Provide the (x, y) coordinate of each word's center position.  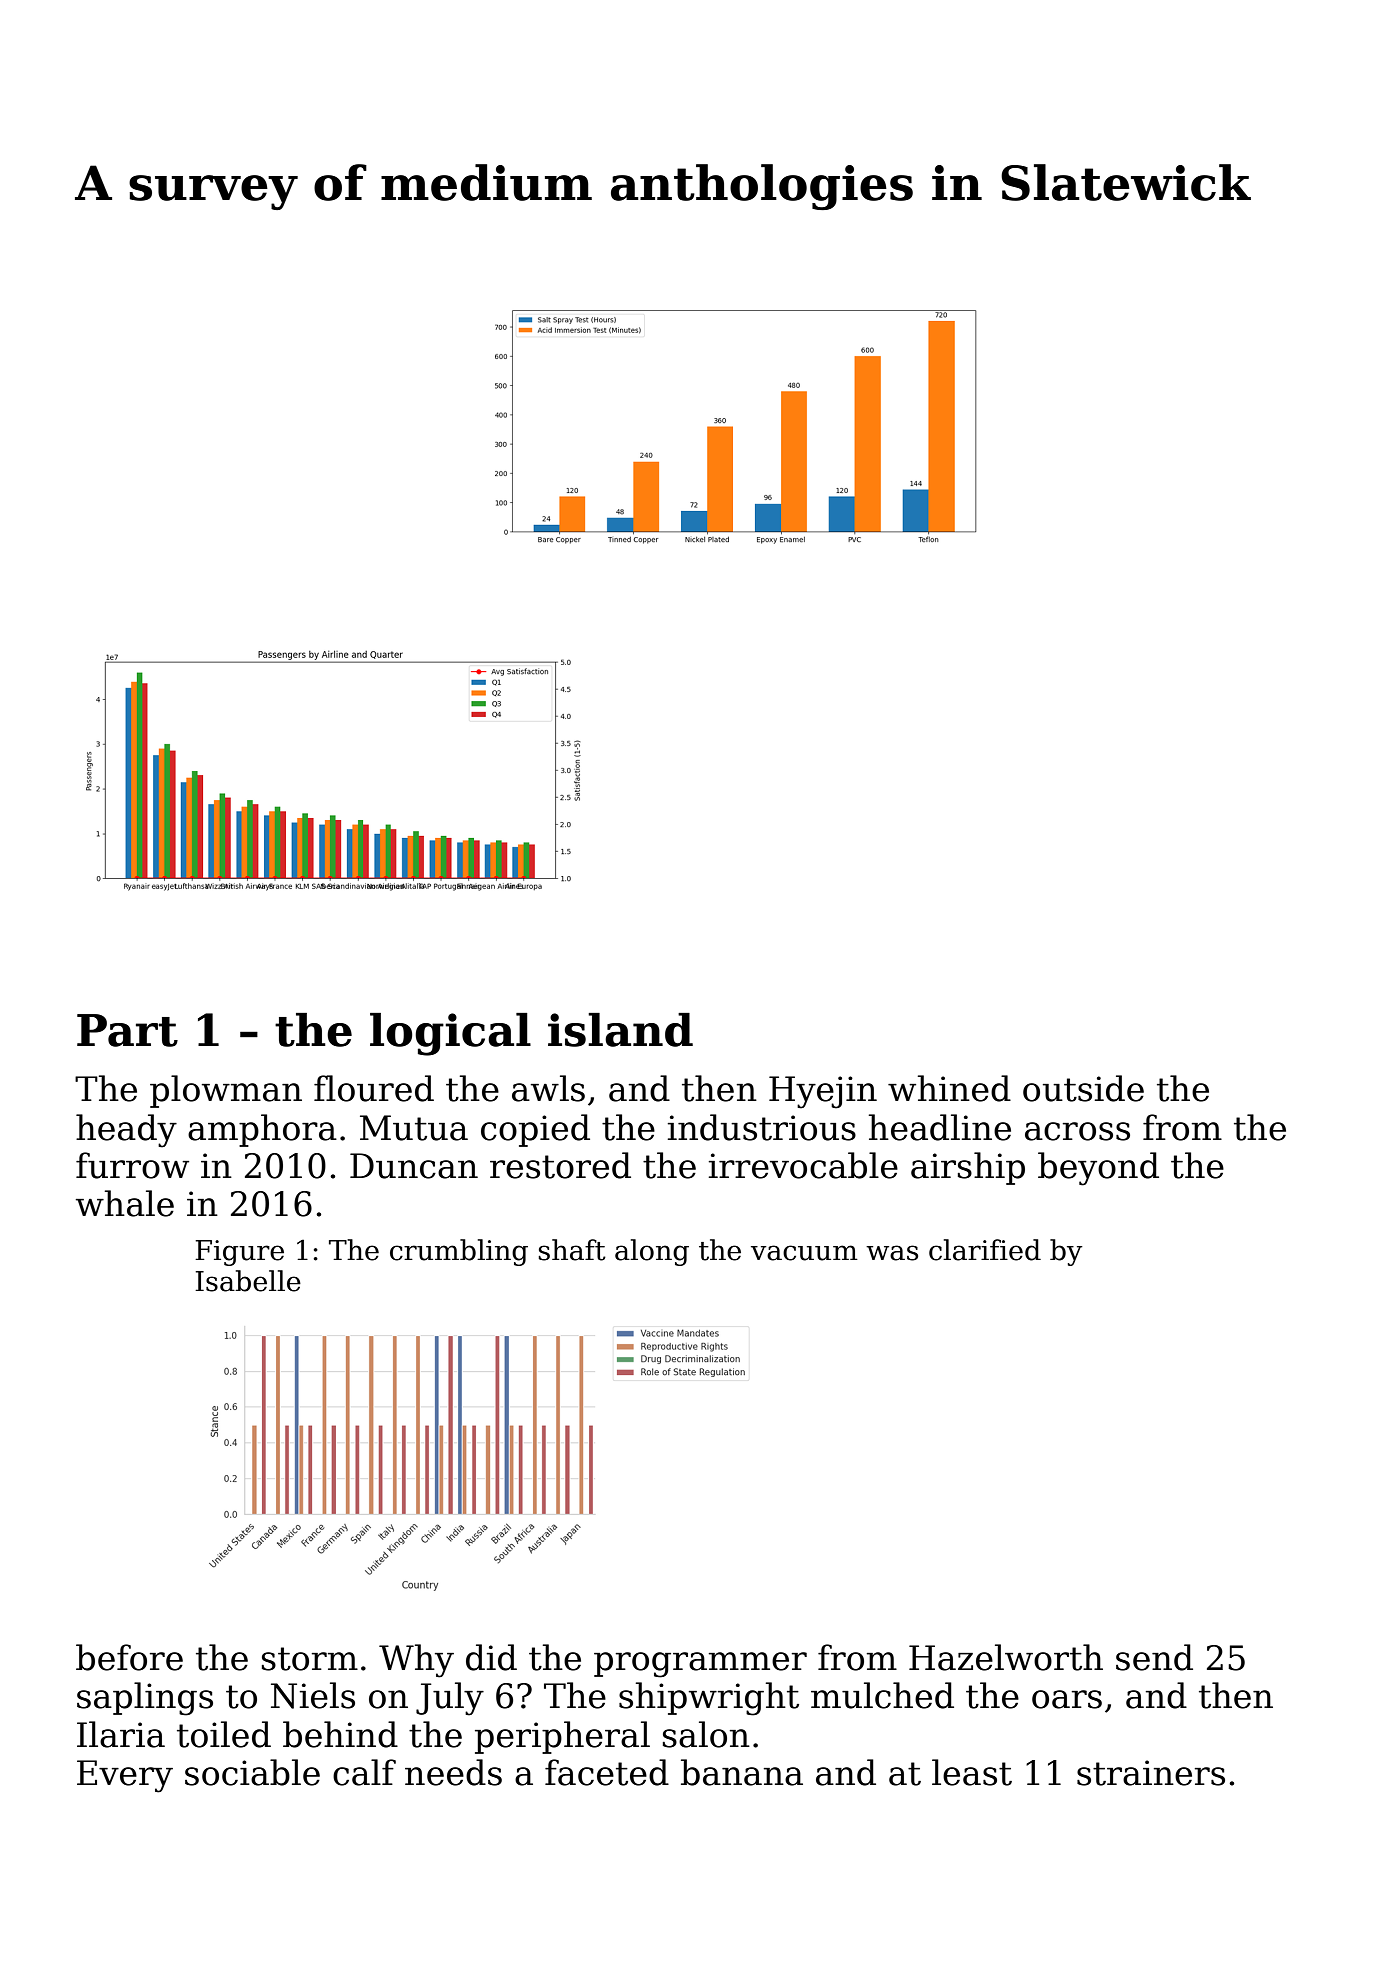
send (1154, 1657)
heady (126, 1131)
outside (1083, 1088)
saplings (145, 1699)
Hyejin (823, 1092)
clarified (985, 1250)
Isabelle (248, 1281)
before (129, 1657)
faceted (607, 1772)
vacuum (804, 1253)
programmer (700, 1665)
